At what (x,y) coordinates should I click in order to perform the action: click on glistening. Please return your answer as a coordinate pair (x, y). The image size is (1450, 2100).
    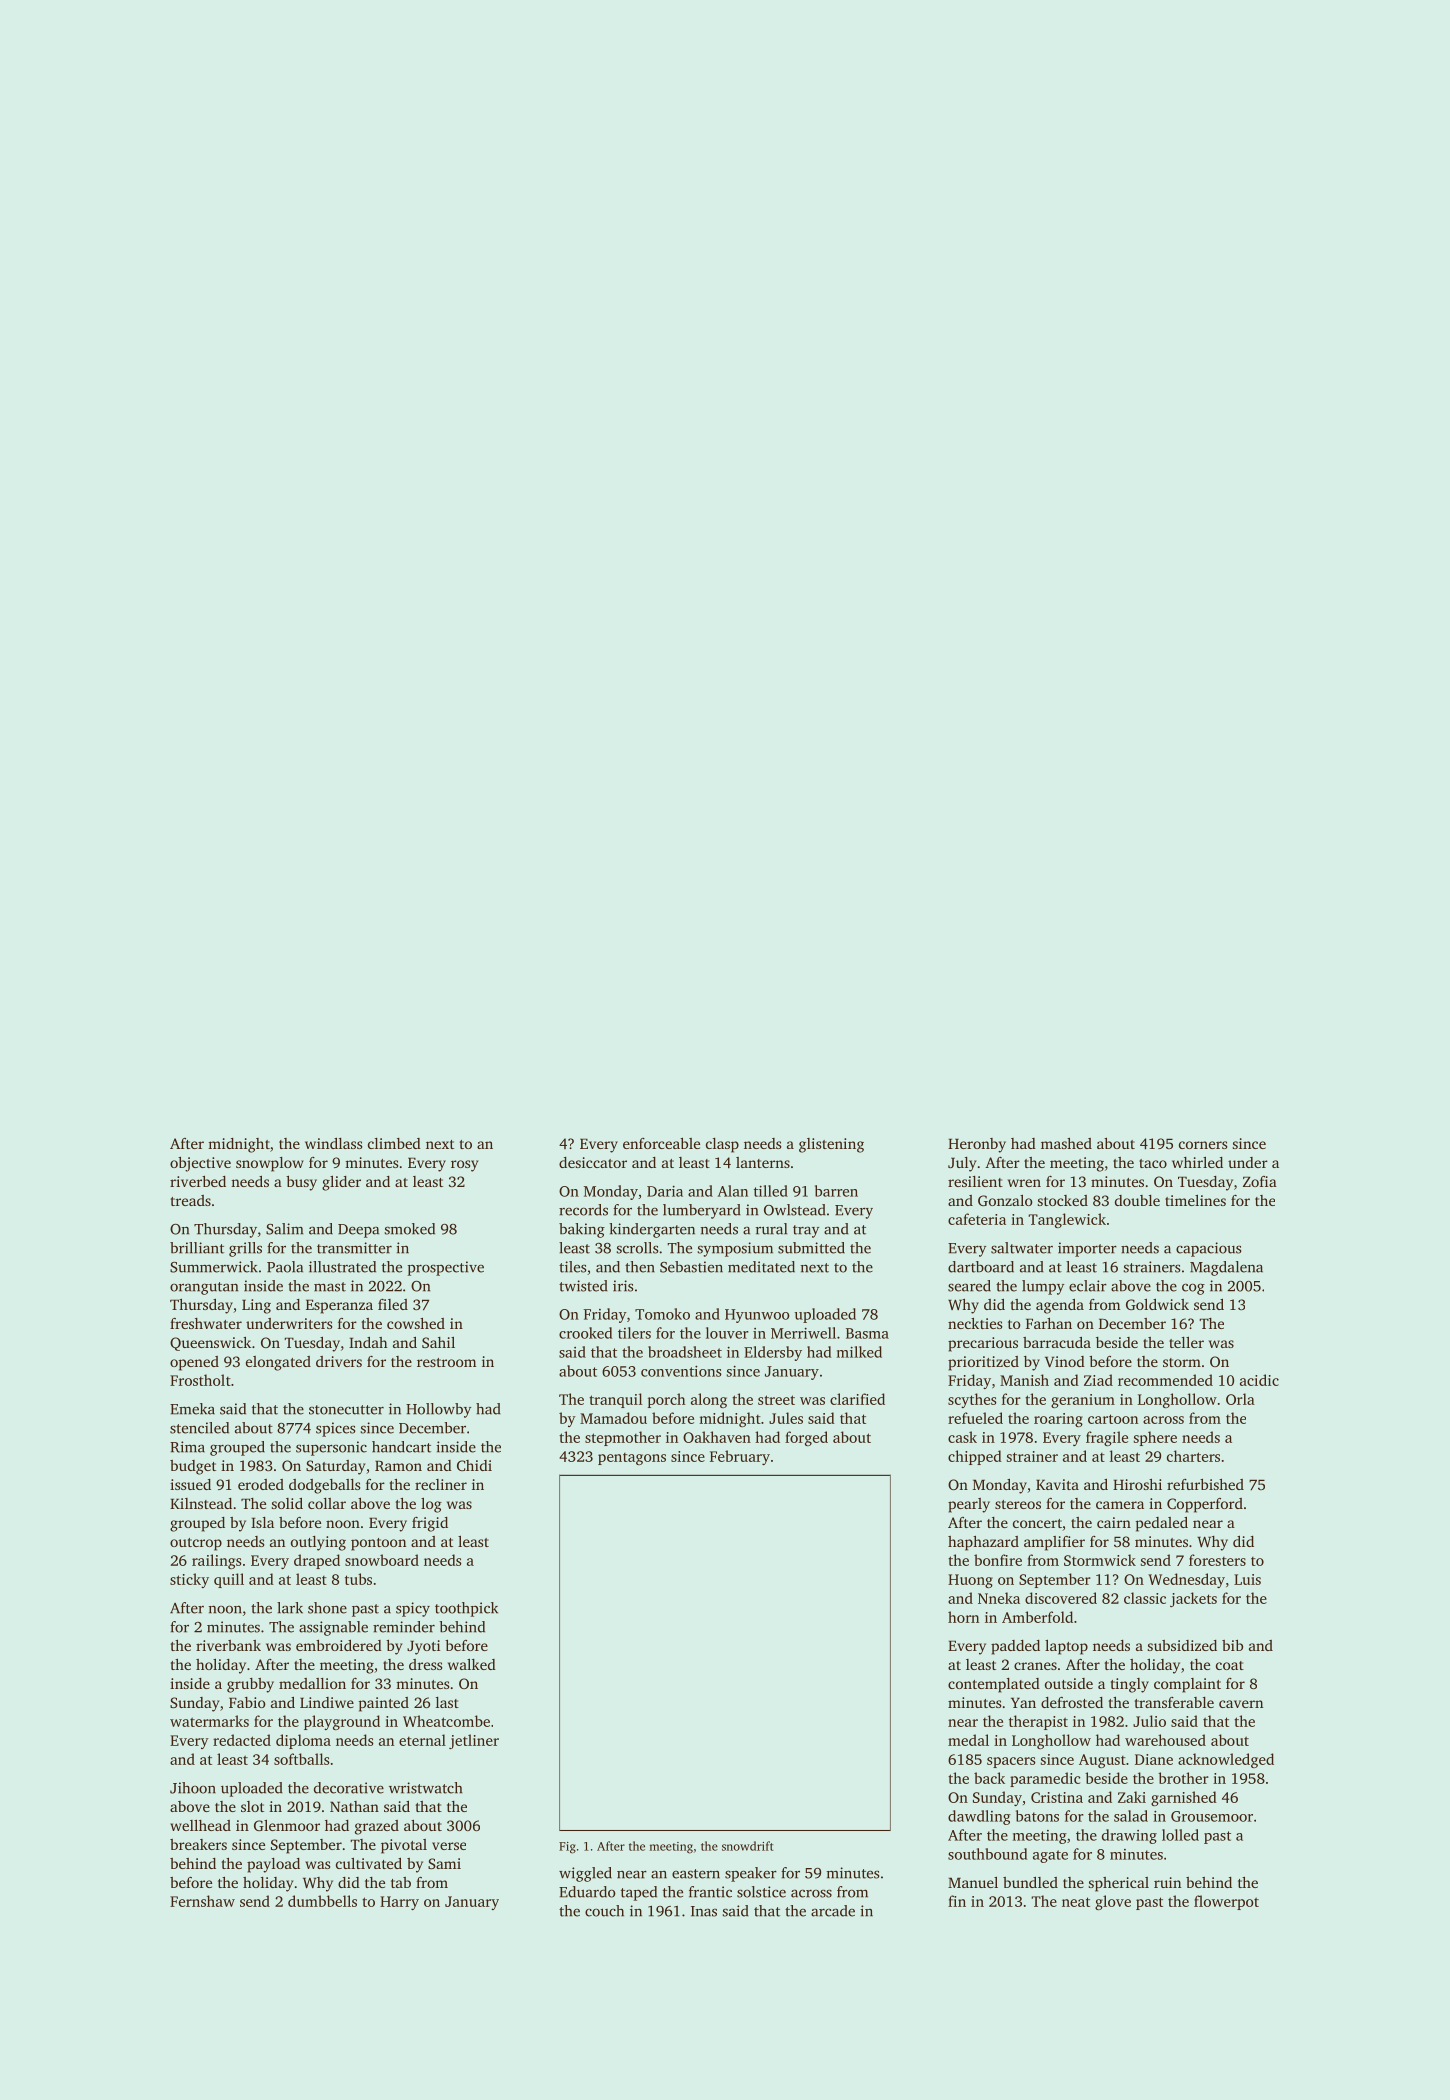
    Looking at the image, I should click on (831, 1145).
